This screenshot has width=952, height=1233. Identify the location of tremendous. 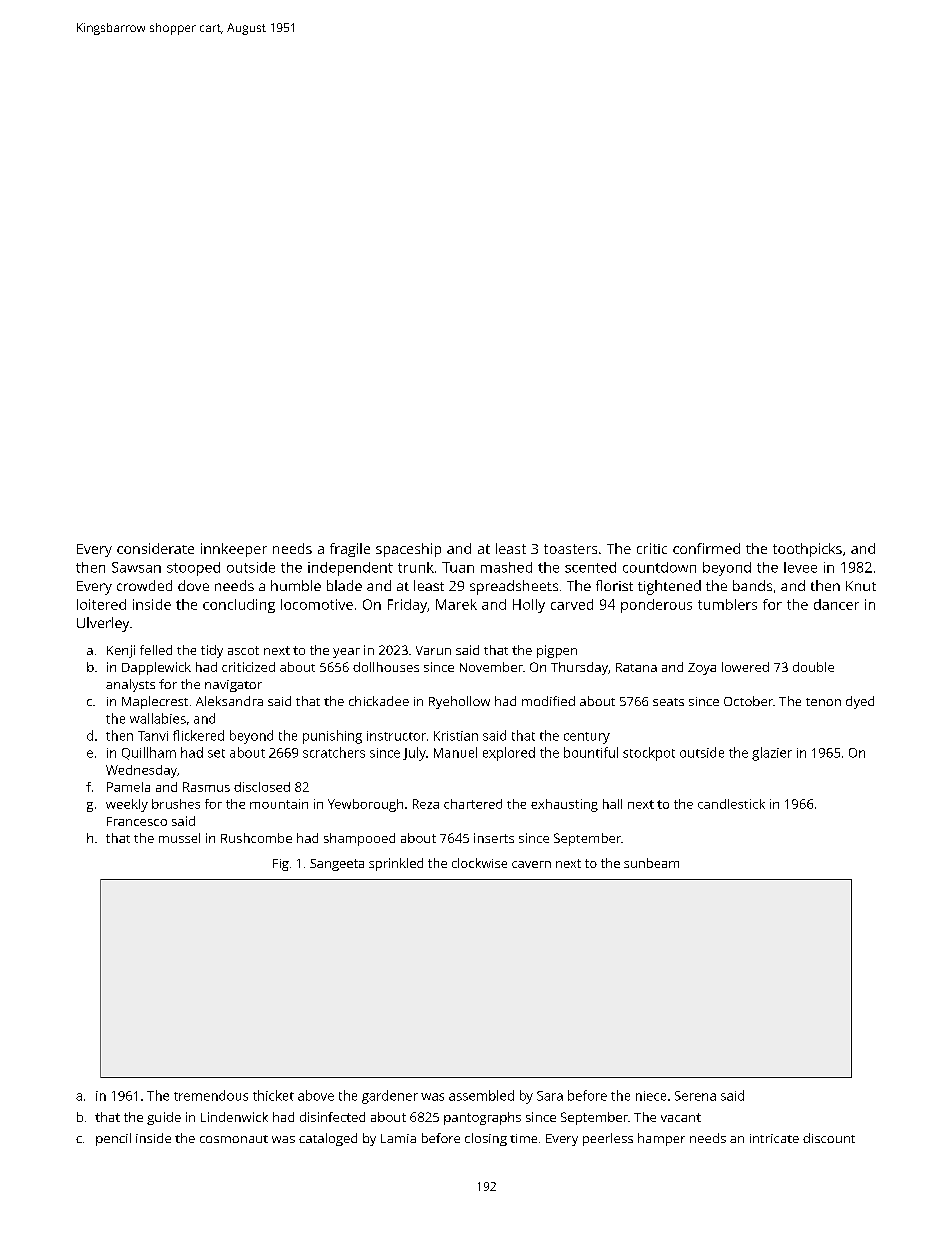
(211, 1095).
